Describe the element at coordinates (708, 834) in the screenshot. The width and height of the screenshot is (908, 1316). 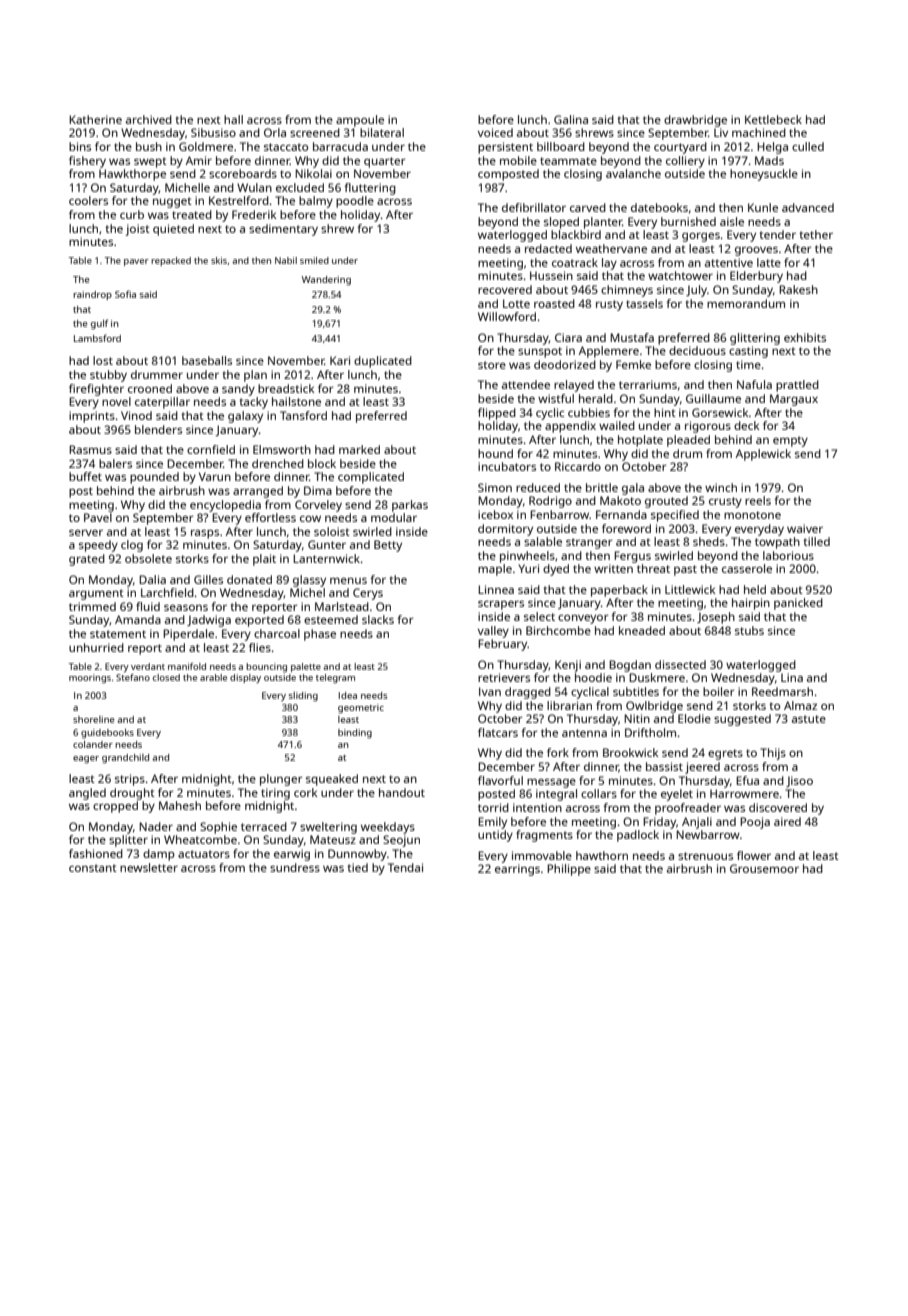
I see `Newbarrow` at that location.
